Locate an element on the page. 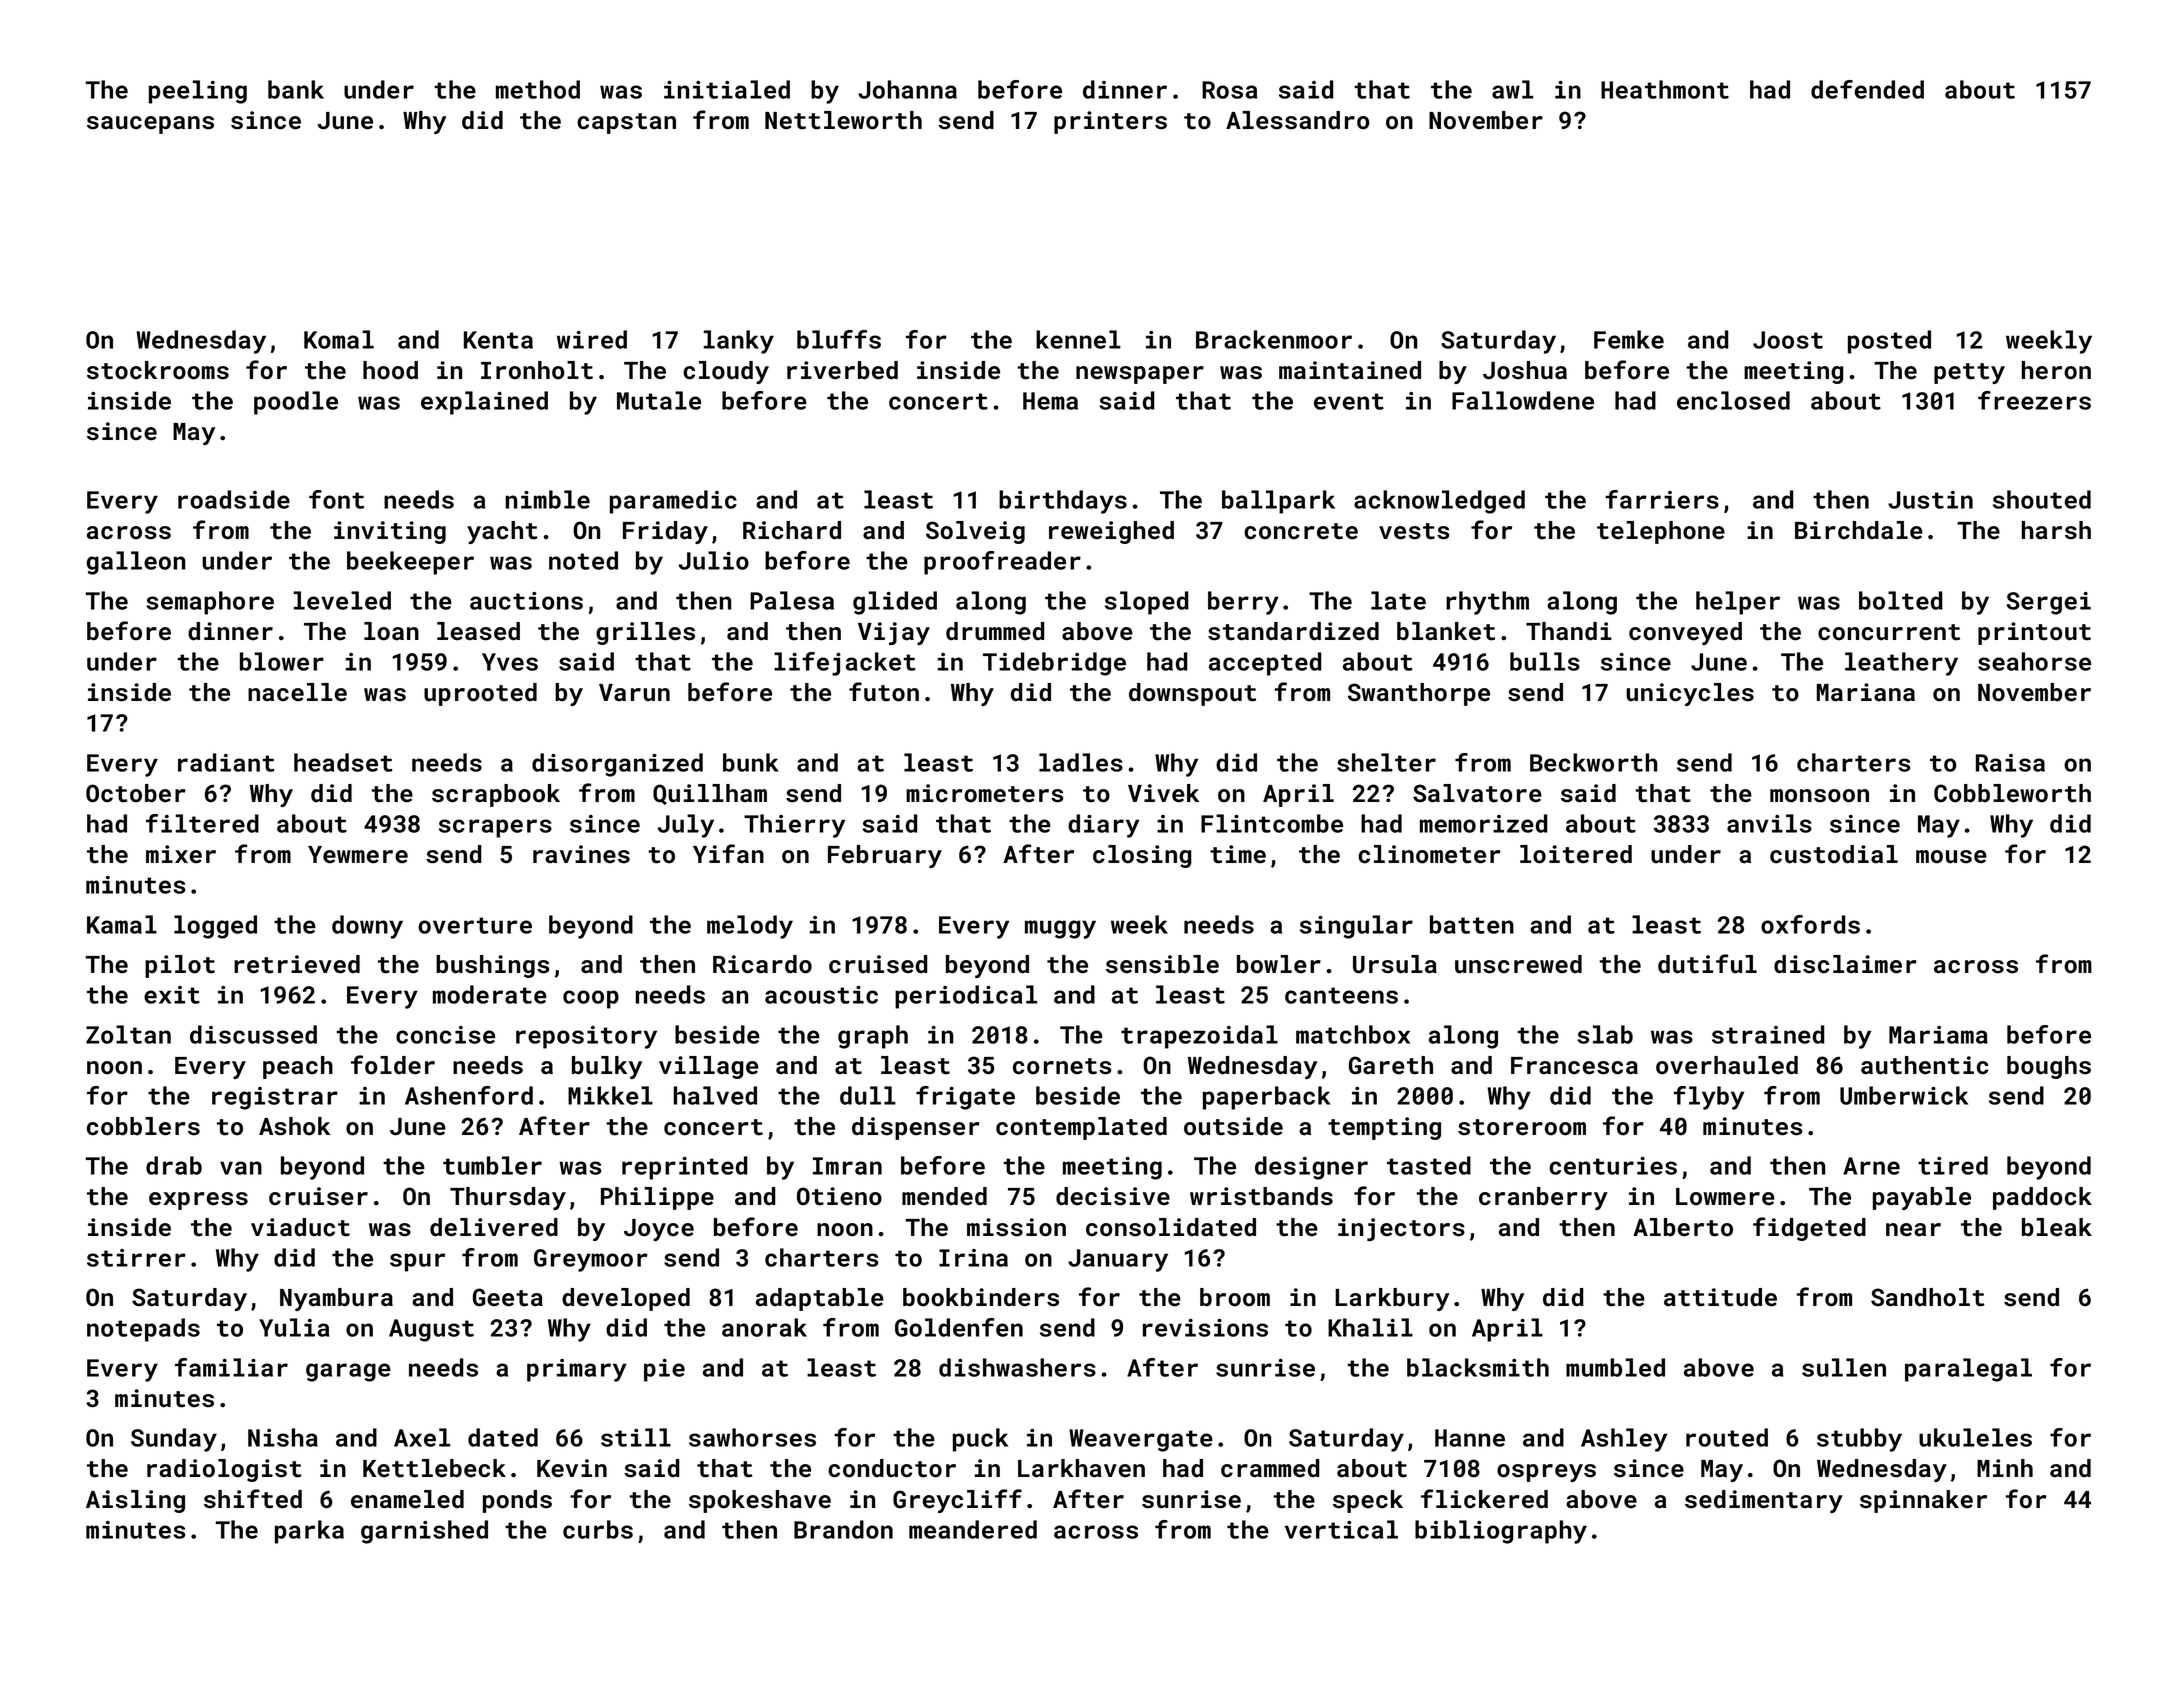 This page has width=2178, height=1683. petty is located at coordinates (1969, 373).
